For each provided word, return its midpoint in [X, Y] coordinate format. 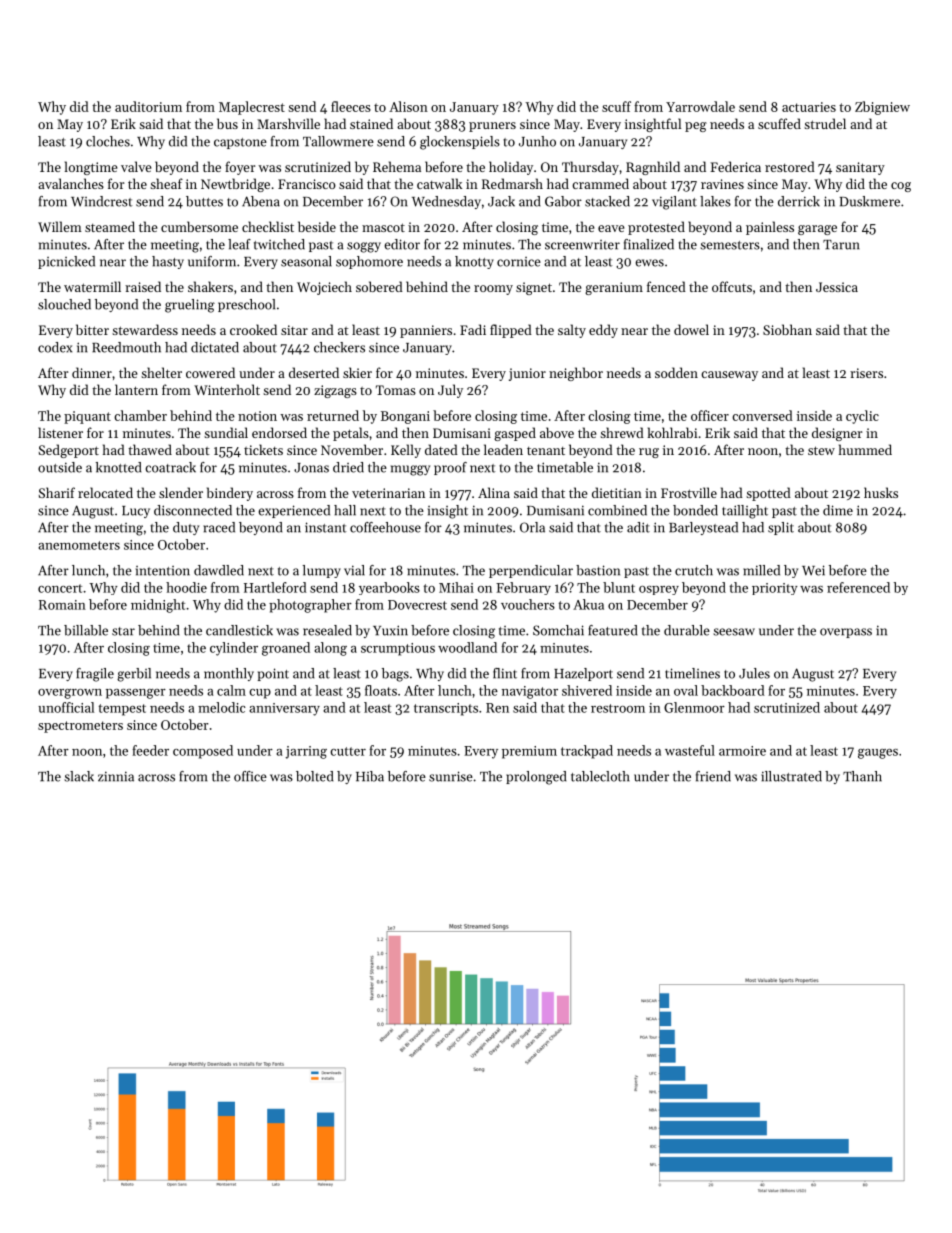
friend [713, 776]
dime [838, 510]
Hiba [370, 776]
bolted [315, 776]
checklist [268, 226]
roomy [493, 290]
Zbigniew [882, 108]
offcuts [732, 286]
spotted [768, 494]
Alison [408, 106]
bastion [598, 570]
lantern [136, 389]
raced [219, 527]
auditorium [148, 106]
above [557, 432]
